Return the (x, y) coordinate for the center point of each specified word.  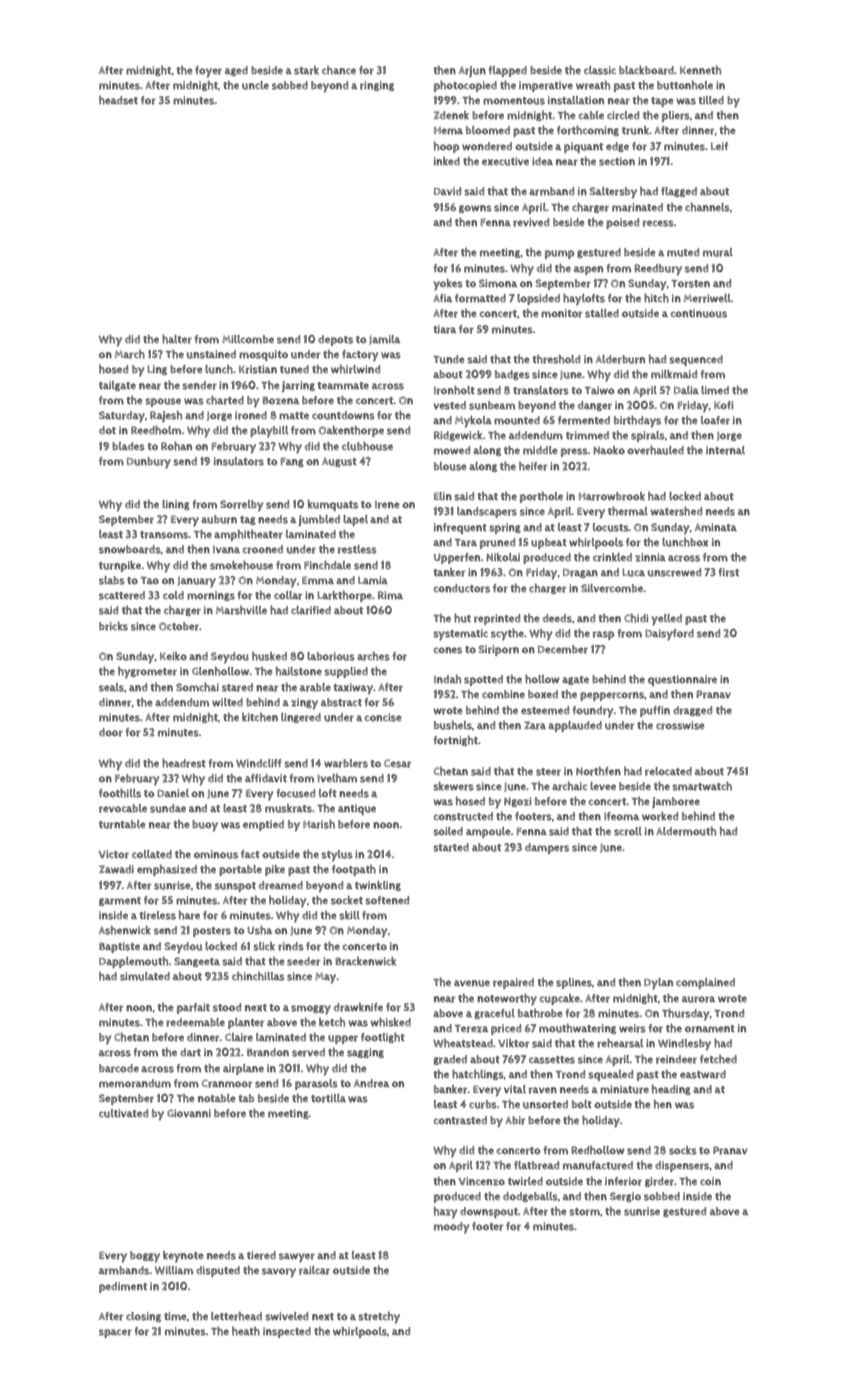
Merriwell (707, 298)
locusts (611, 527)
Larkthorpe (344, 596)
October (179, 626)
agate (575, 680)
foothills (120, 793)
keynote (183, 1257)
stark (306, 70)
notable (216, 1098)
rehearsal (620, 1043)
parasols (316, 1084)
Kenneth (700, 70)
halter (177, 339)
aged (236, 71)
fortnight (455, 741)
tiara (445, 329)
